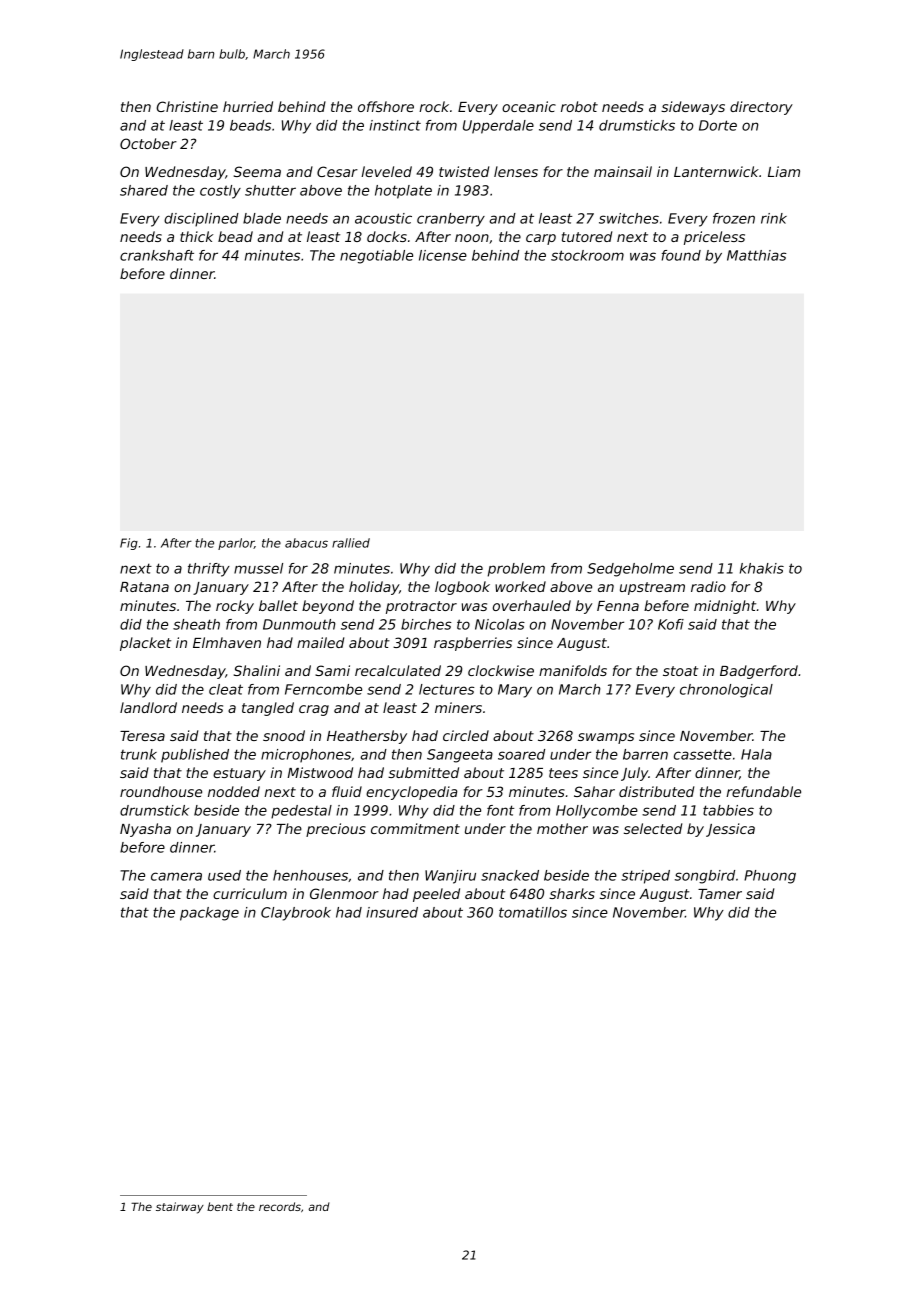  I want to click on stoat, so click(680, 671).
